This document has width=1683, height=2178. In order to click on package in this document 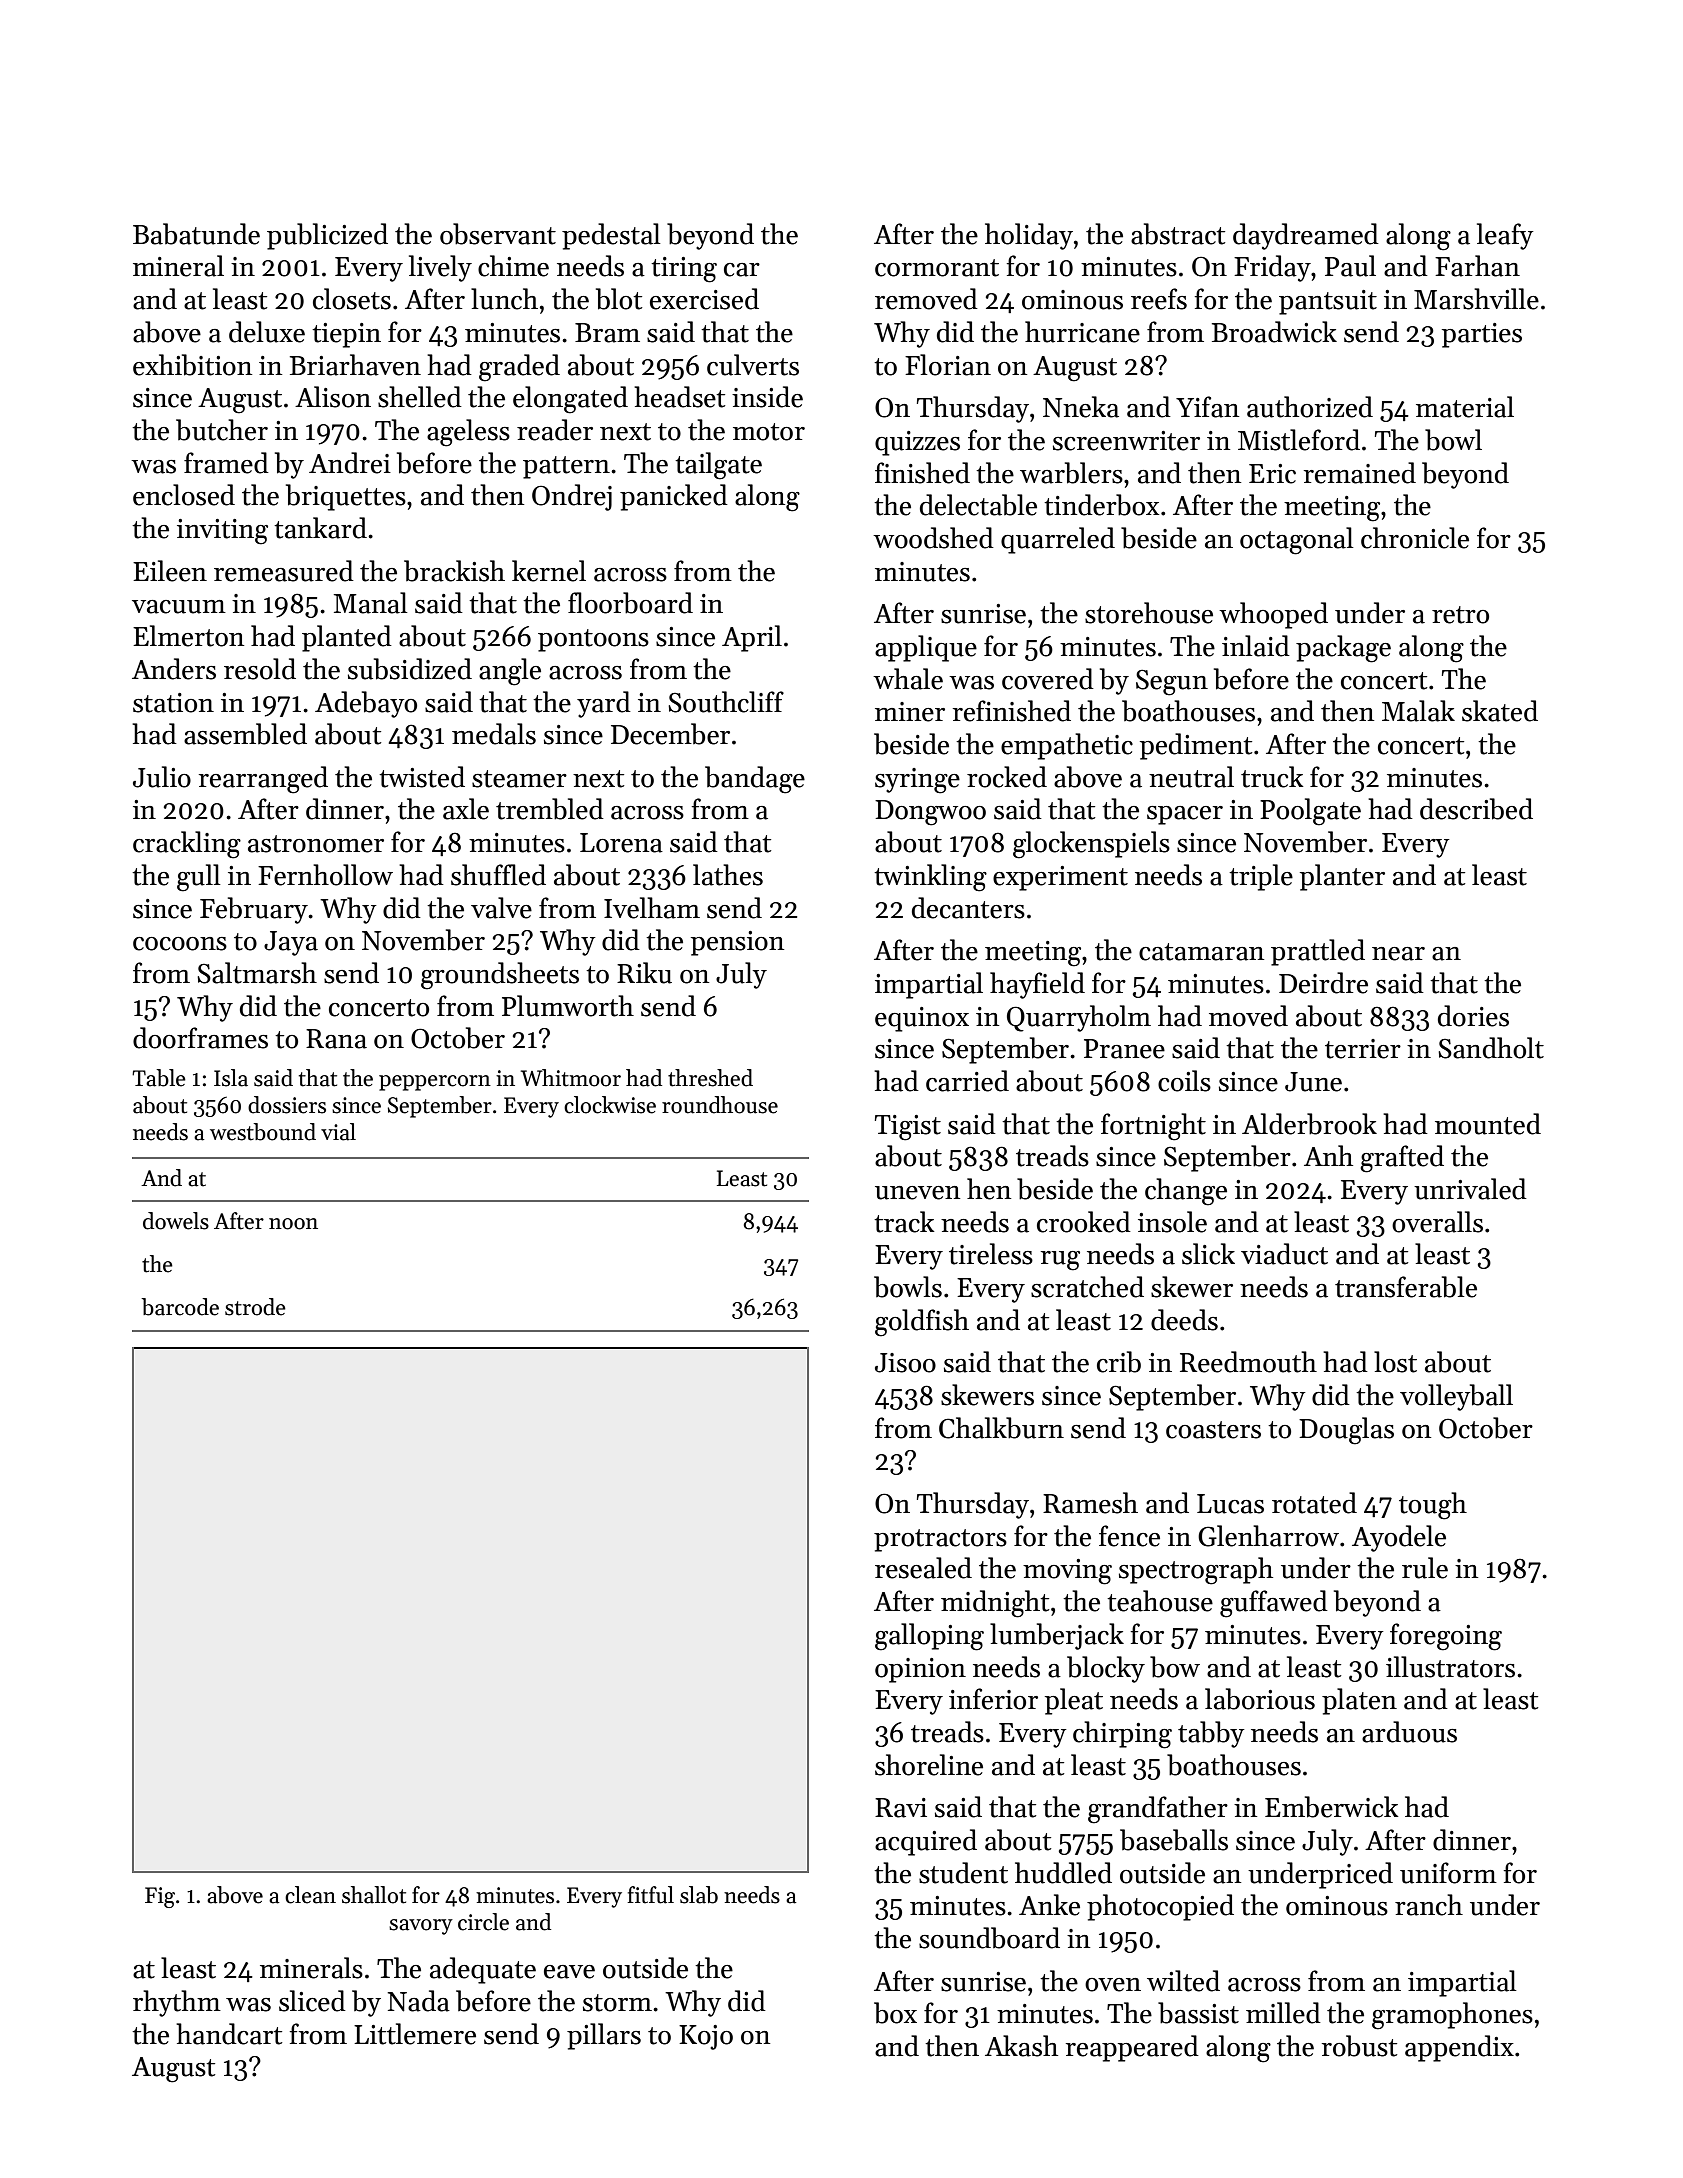, I will do `click(1343, 649)`.
